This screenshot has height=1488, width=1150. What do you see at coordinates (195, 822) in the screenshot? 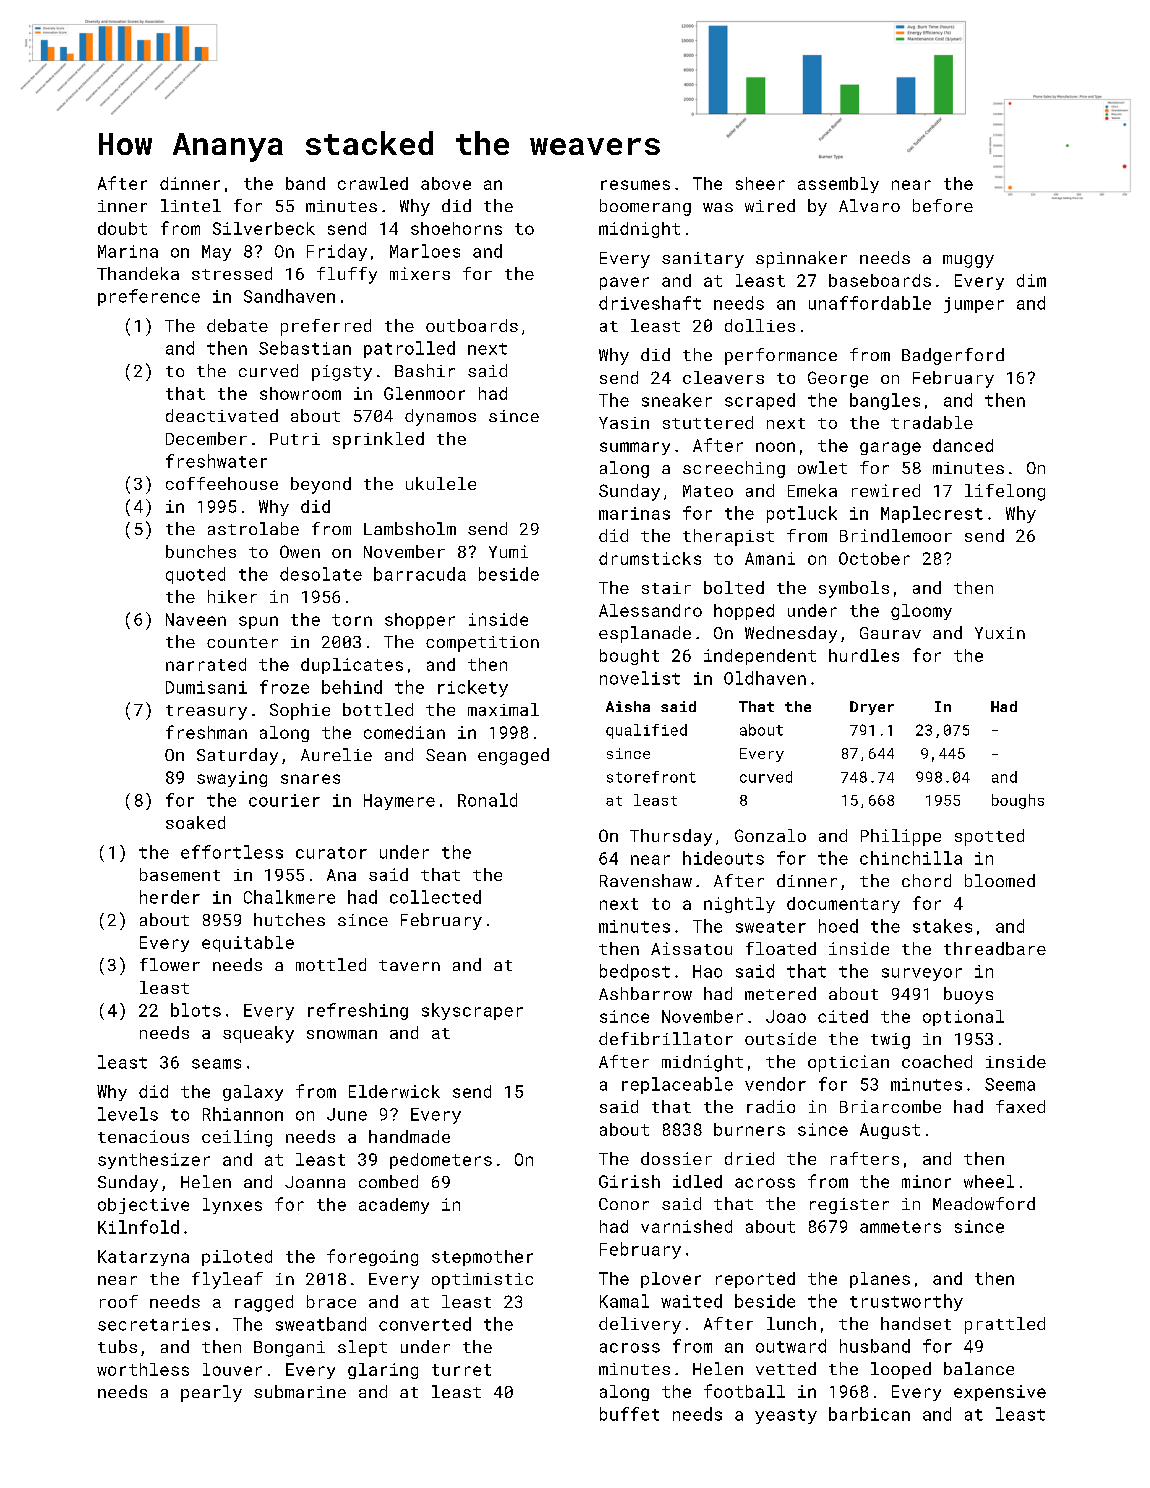
I see `soaked` at bounding box center [195, 822].
